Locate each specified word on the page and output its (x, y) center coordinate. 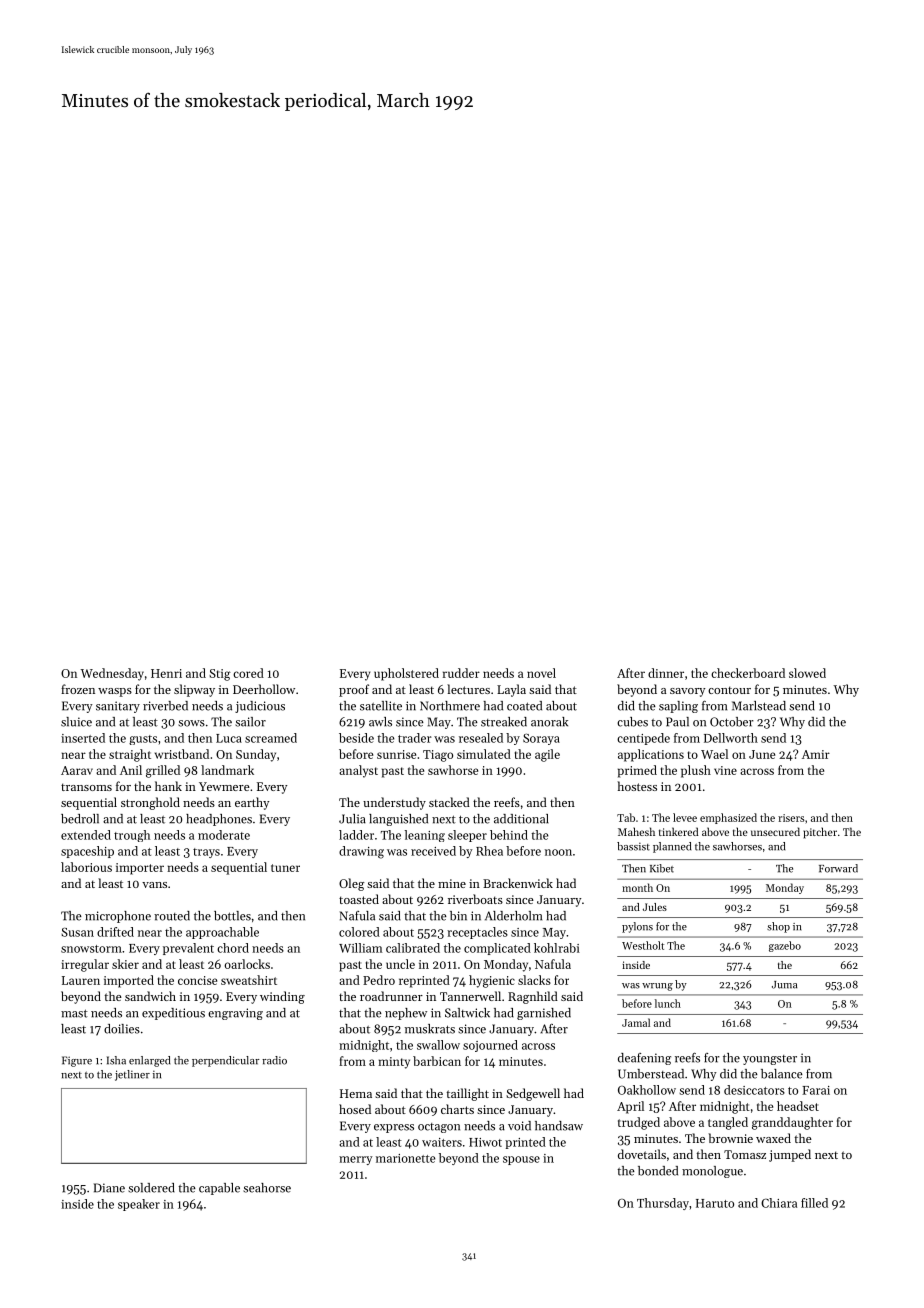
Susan (77, 932)
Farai (816, 1090)
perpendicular (226, 1061)
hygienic (492, 981)
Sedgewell (533, 1094)
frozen (78, 689)
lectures (468, 689)
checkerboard (748, 673)
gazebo (785, 946)
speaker (139, 1205)
